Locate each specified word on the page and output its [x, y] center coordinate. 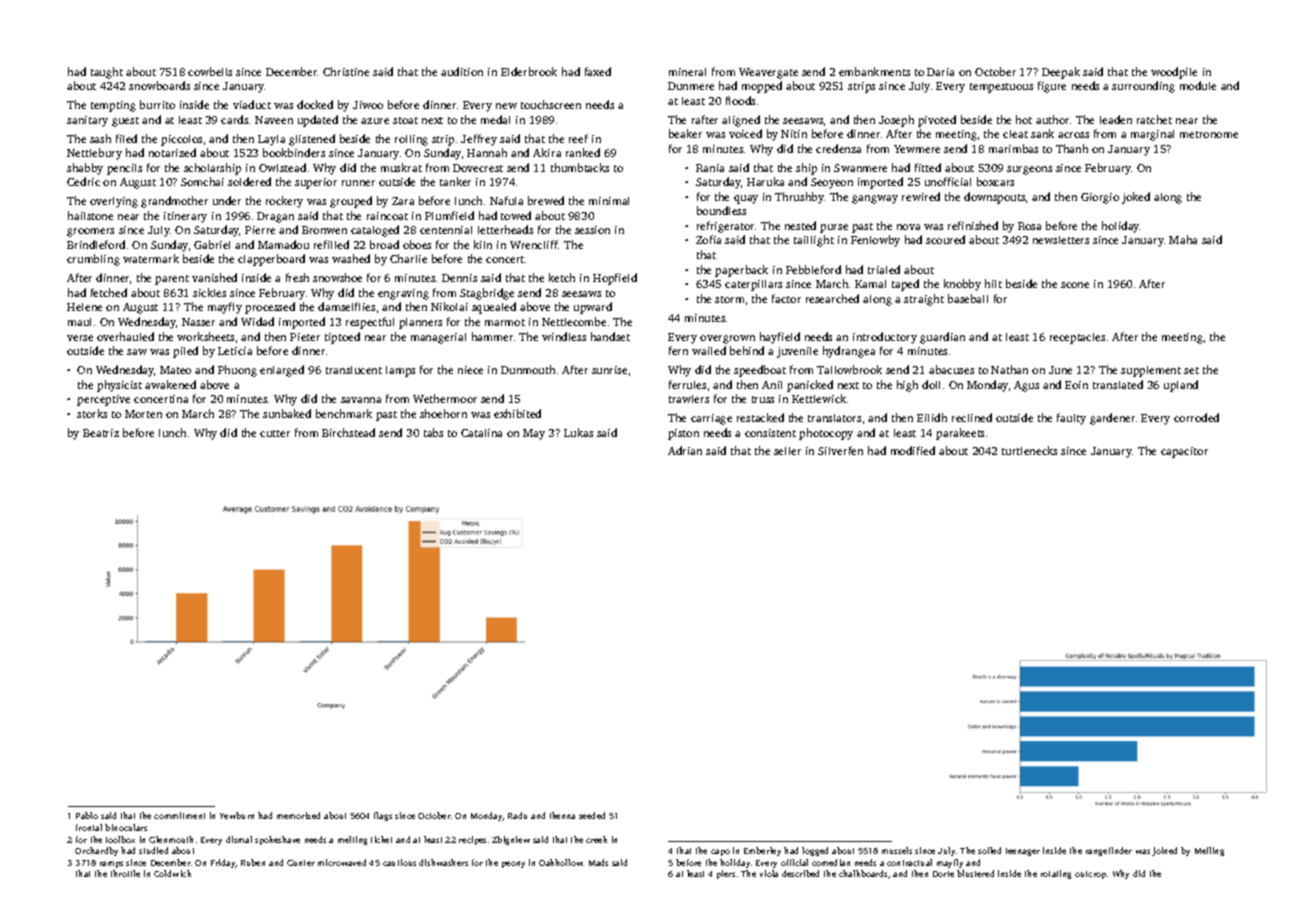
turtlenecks [1029, 450]
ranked [583, 152]
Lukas [578, 432]
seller [787, 451]
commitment [179, 815]
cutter [275, 433]
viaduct [252, 104]
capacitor [1184, 452]
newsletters [1061, 240]
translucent [354, 370]
